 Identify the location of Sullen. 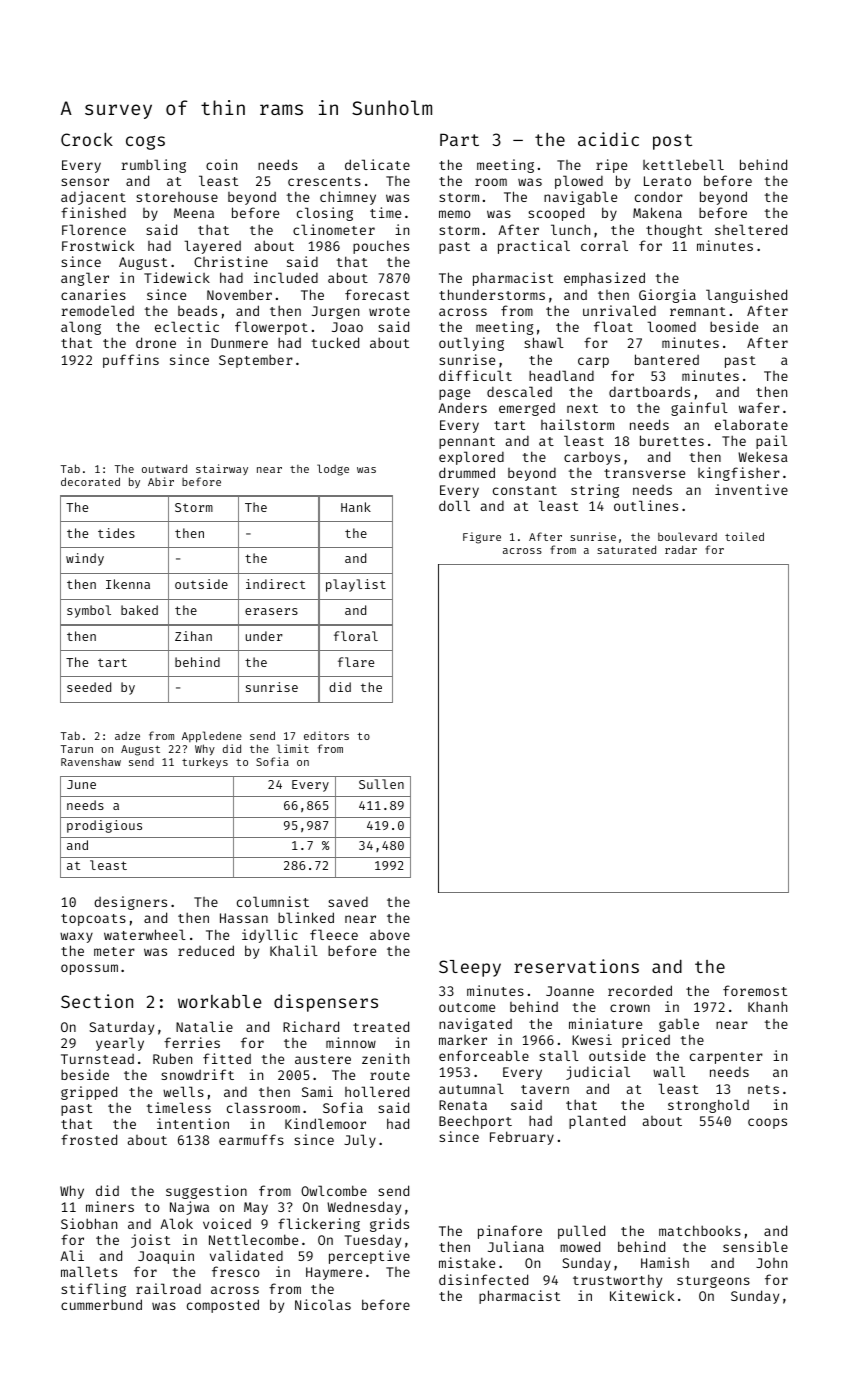
(381, 784).
